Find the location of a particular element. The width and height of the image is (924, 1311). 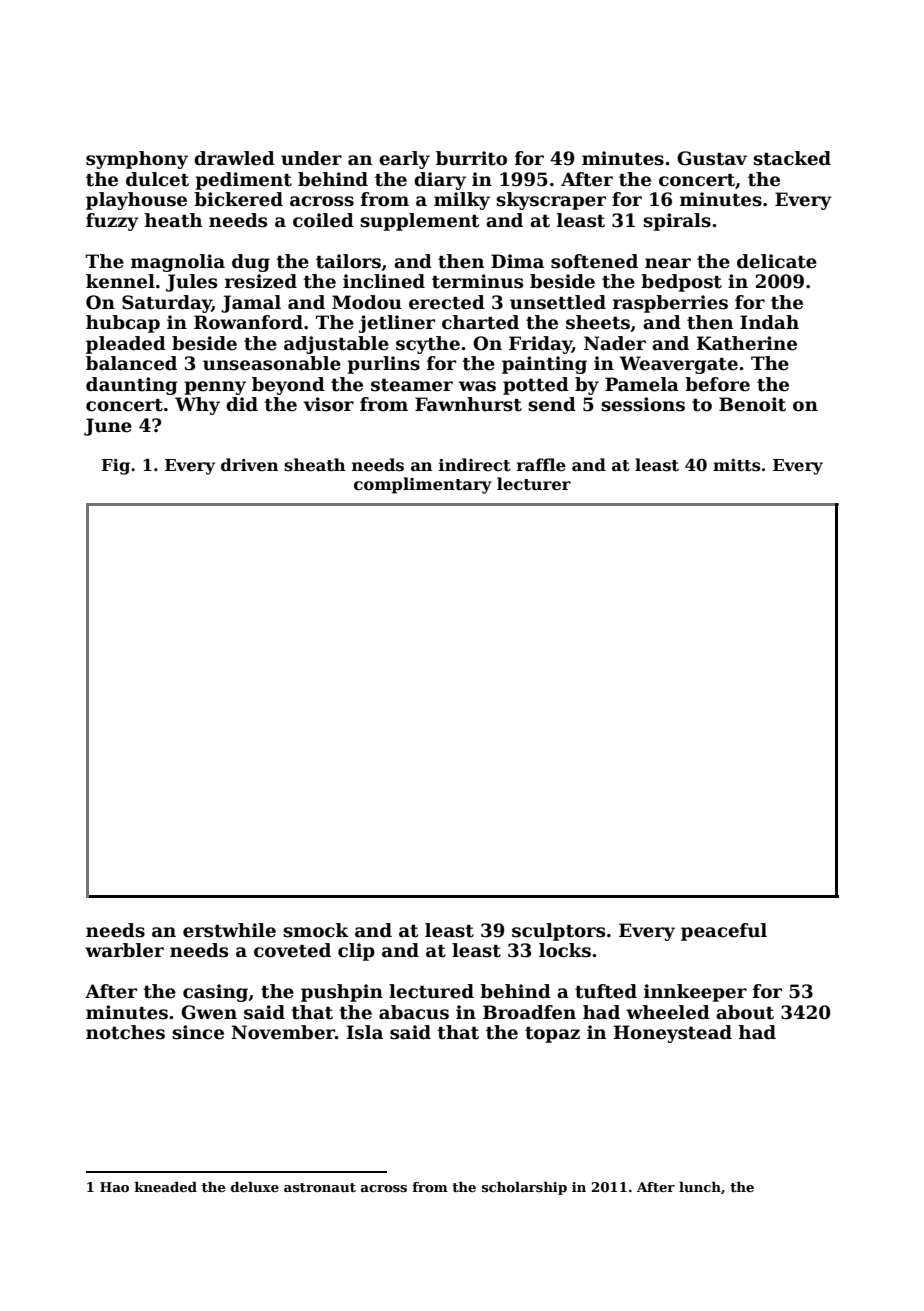

inclined is located at coordinates (384, 281).
